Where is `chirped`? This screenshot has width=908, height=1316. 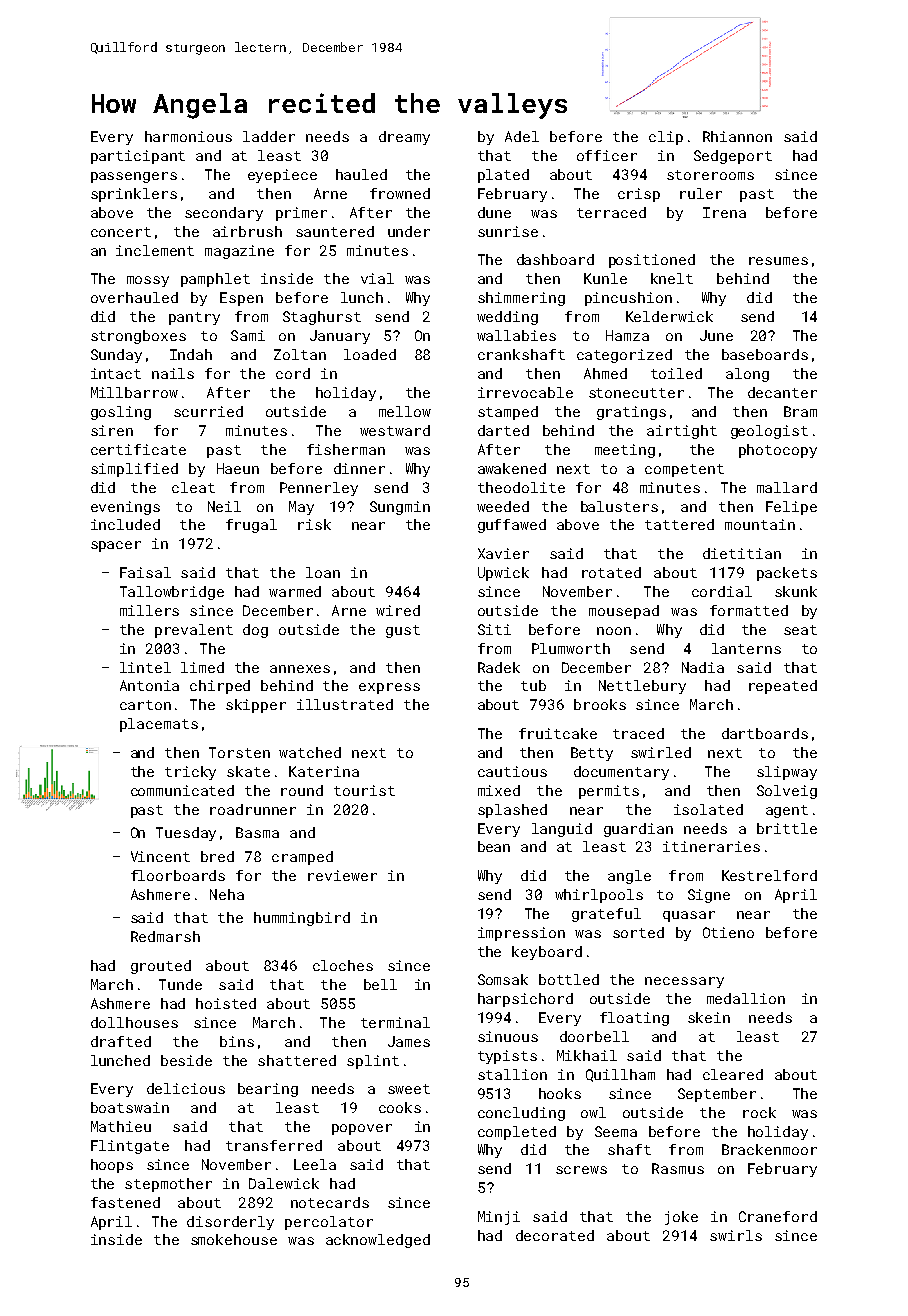 chirped is located at coordinates (220, 687).
